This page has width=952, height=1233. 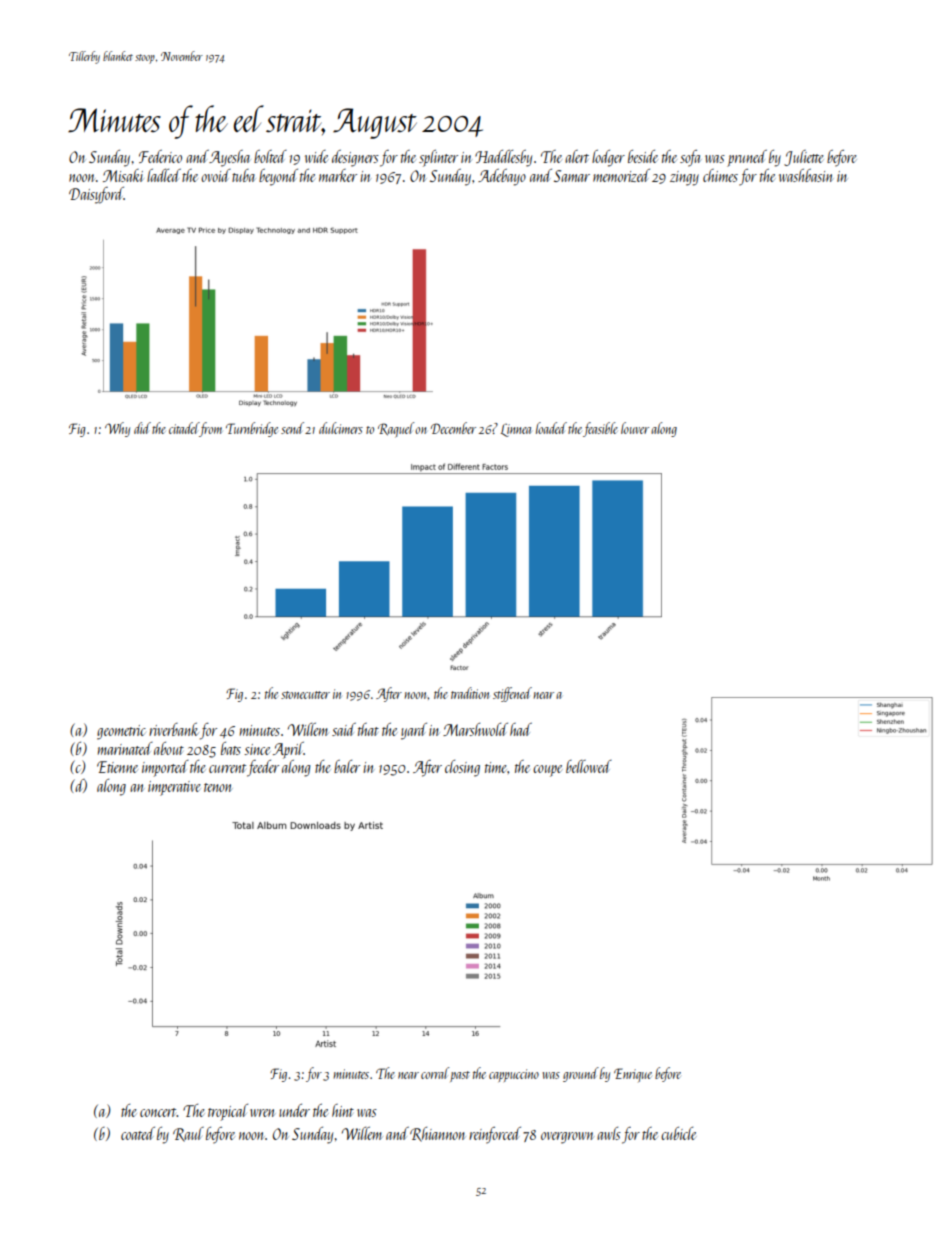 I want to click on stiffened, so click(x=512, y=694).
